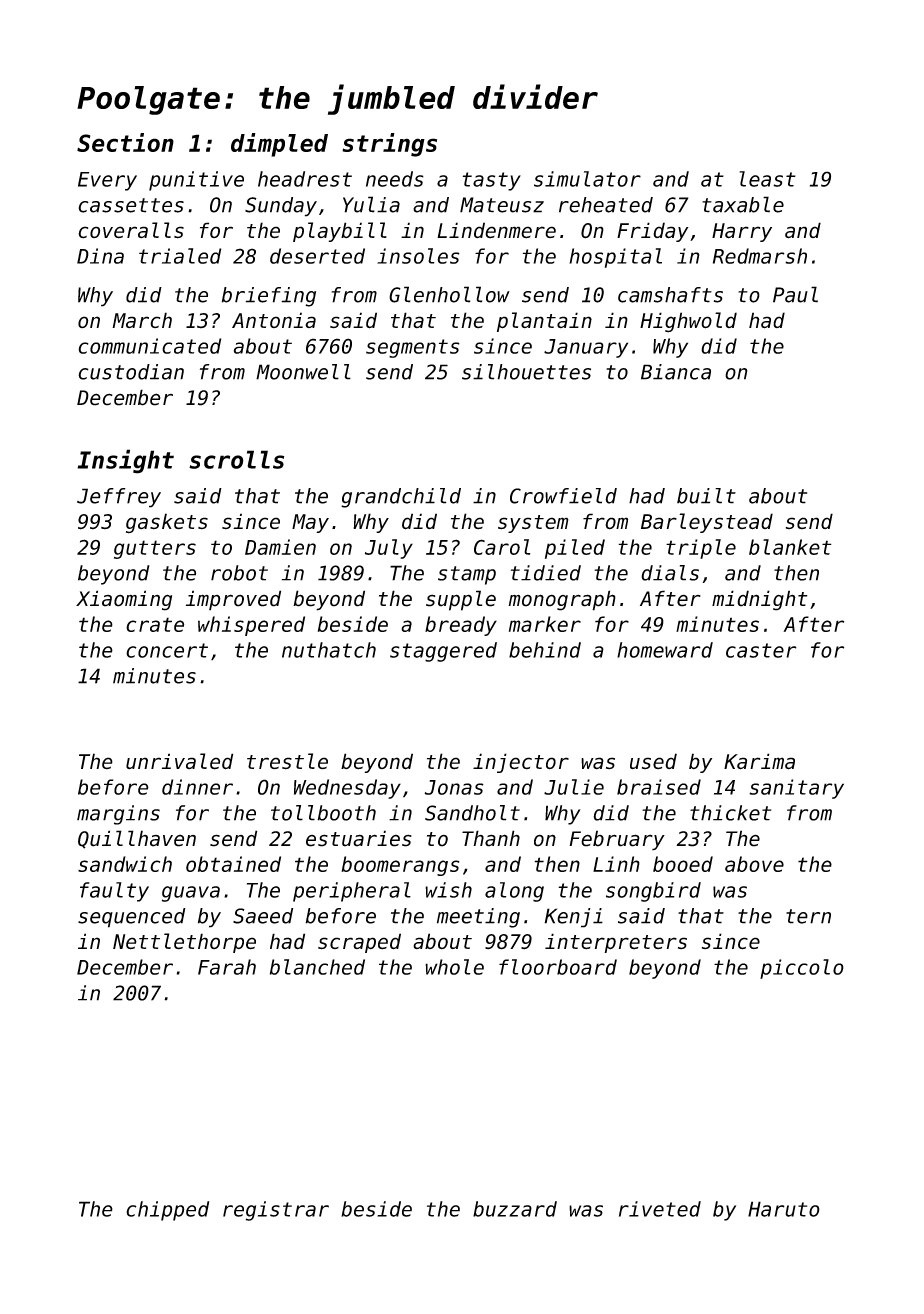 The height and width of the page is (1314, 924). What do you see at coordinates (688, 322) in the page?
I see `Highwold` at bounding box center [688, 322].
